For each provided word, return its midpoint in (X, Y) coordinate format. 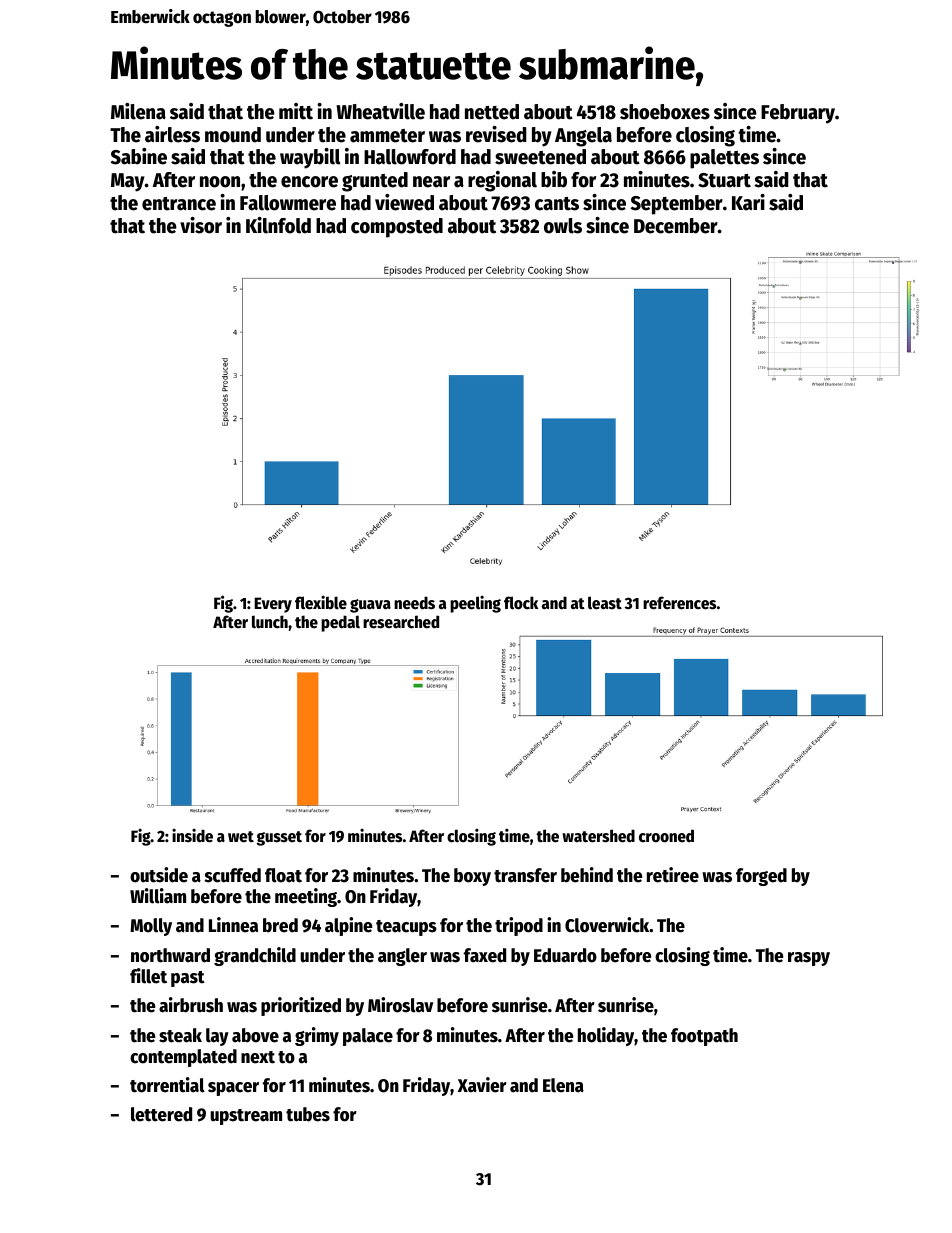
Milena (138, 111)
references (679, 603)
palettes (724, 159)
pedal (340, 623)
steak (180, 1035)
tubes (308, 1114)
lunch (270, 622)
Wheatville (380, 111)
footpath (704, 1037)
